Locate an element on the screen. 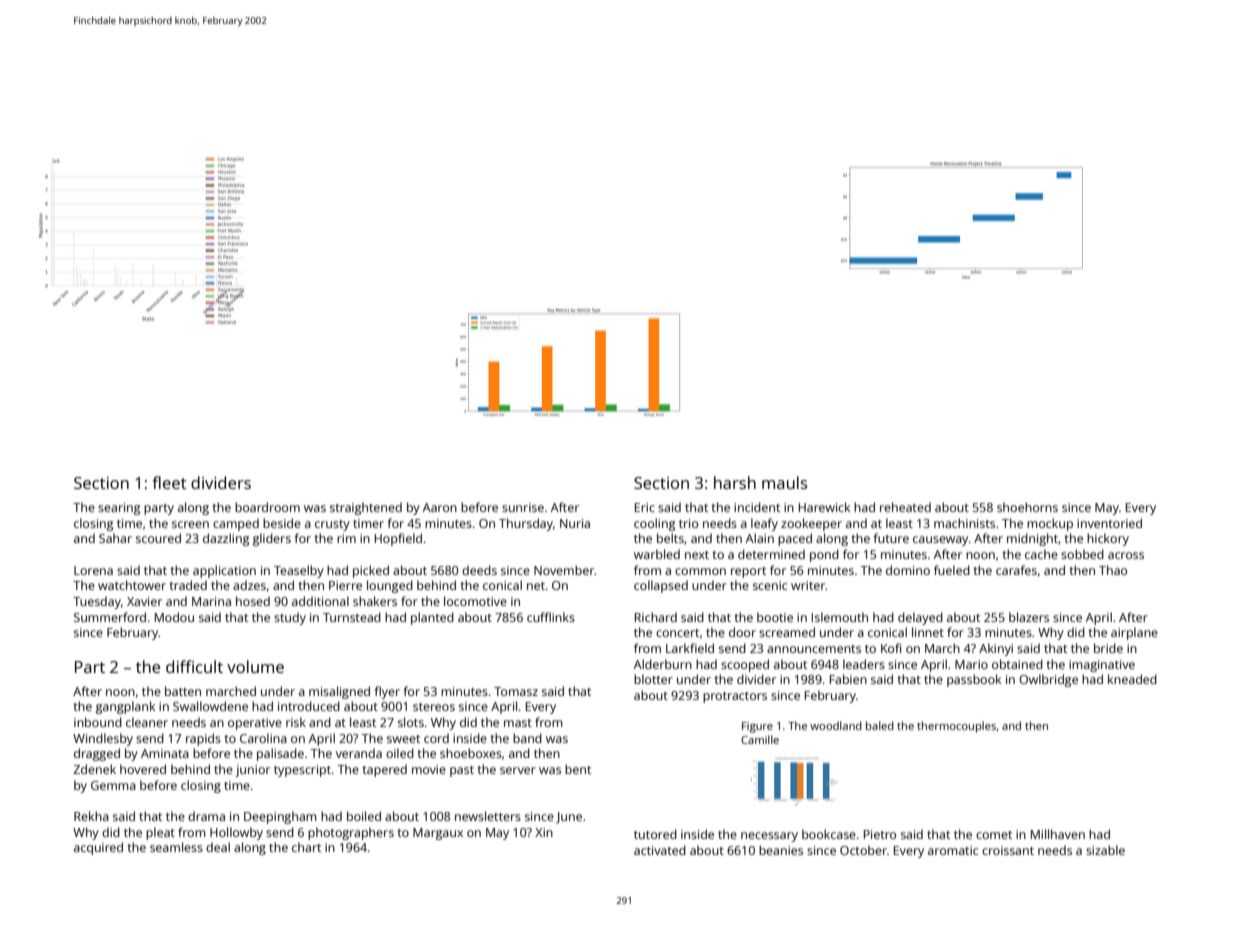 This screenshot has width=1233, height=952. traded is located at coordinates (188, 585).
